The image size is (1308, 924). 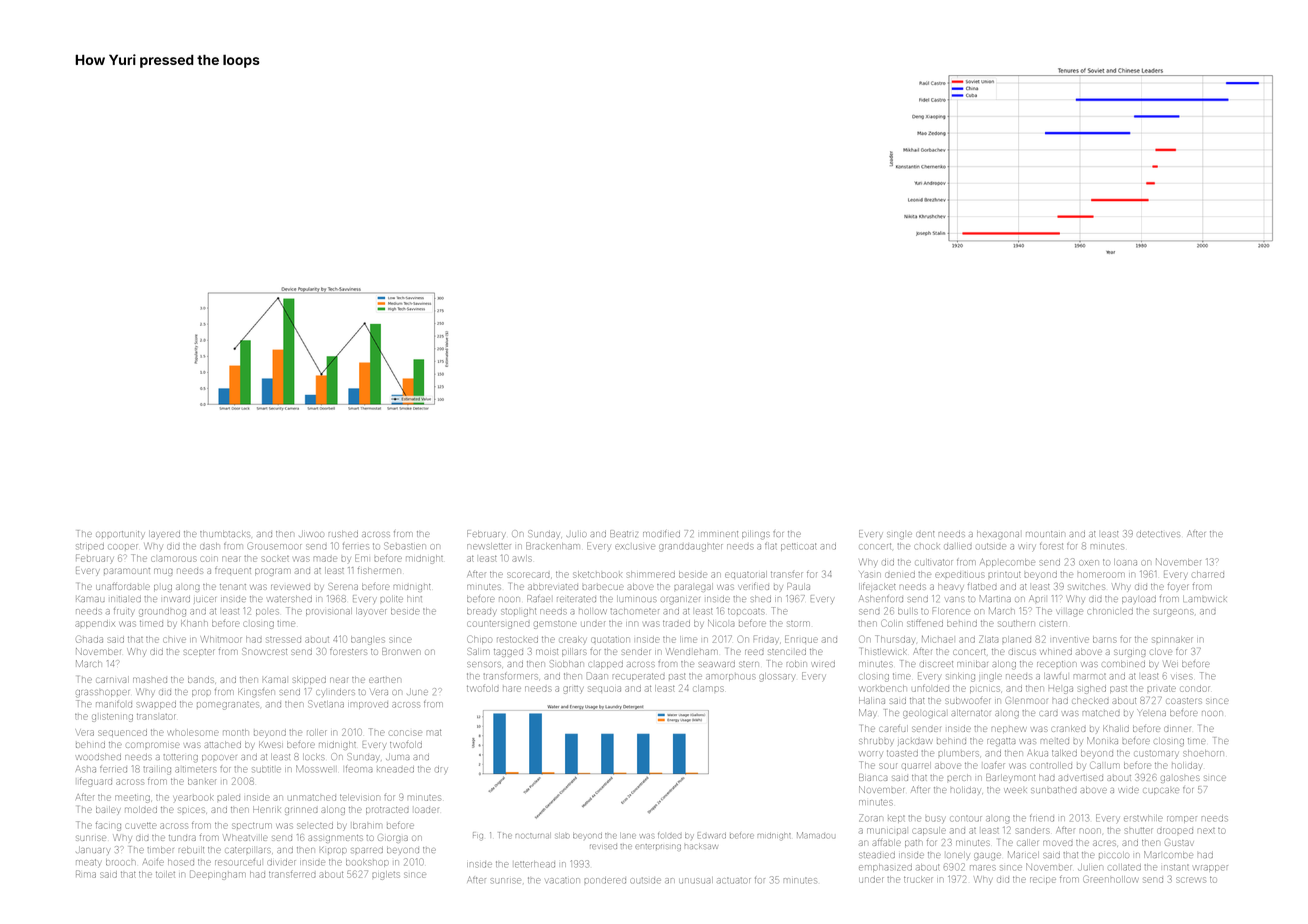 What do you see at coordinates (395, 770) in the document?
I see `kneaded` at bounding box center [395, 770].
